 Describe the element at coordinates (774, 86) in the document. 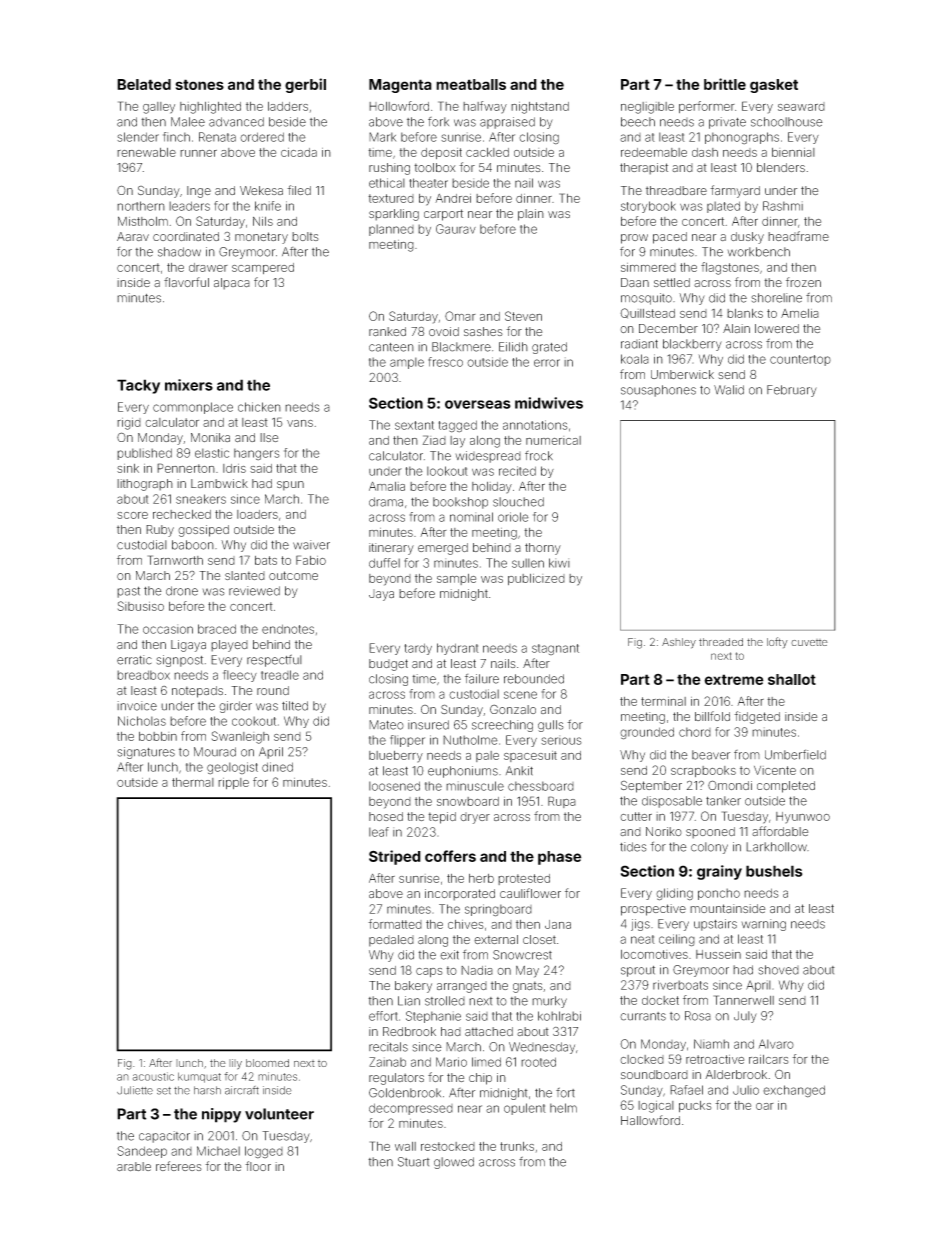

I see `gasket` at that location.
